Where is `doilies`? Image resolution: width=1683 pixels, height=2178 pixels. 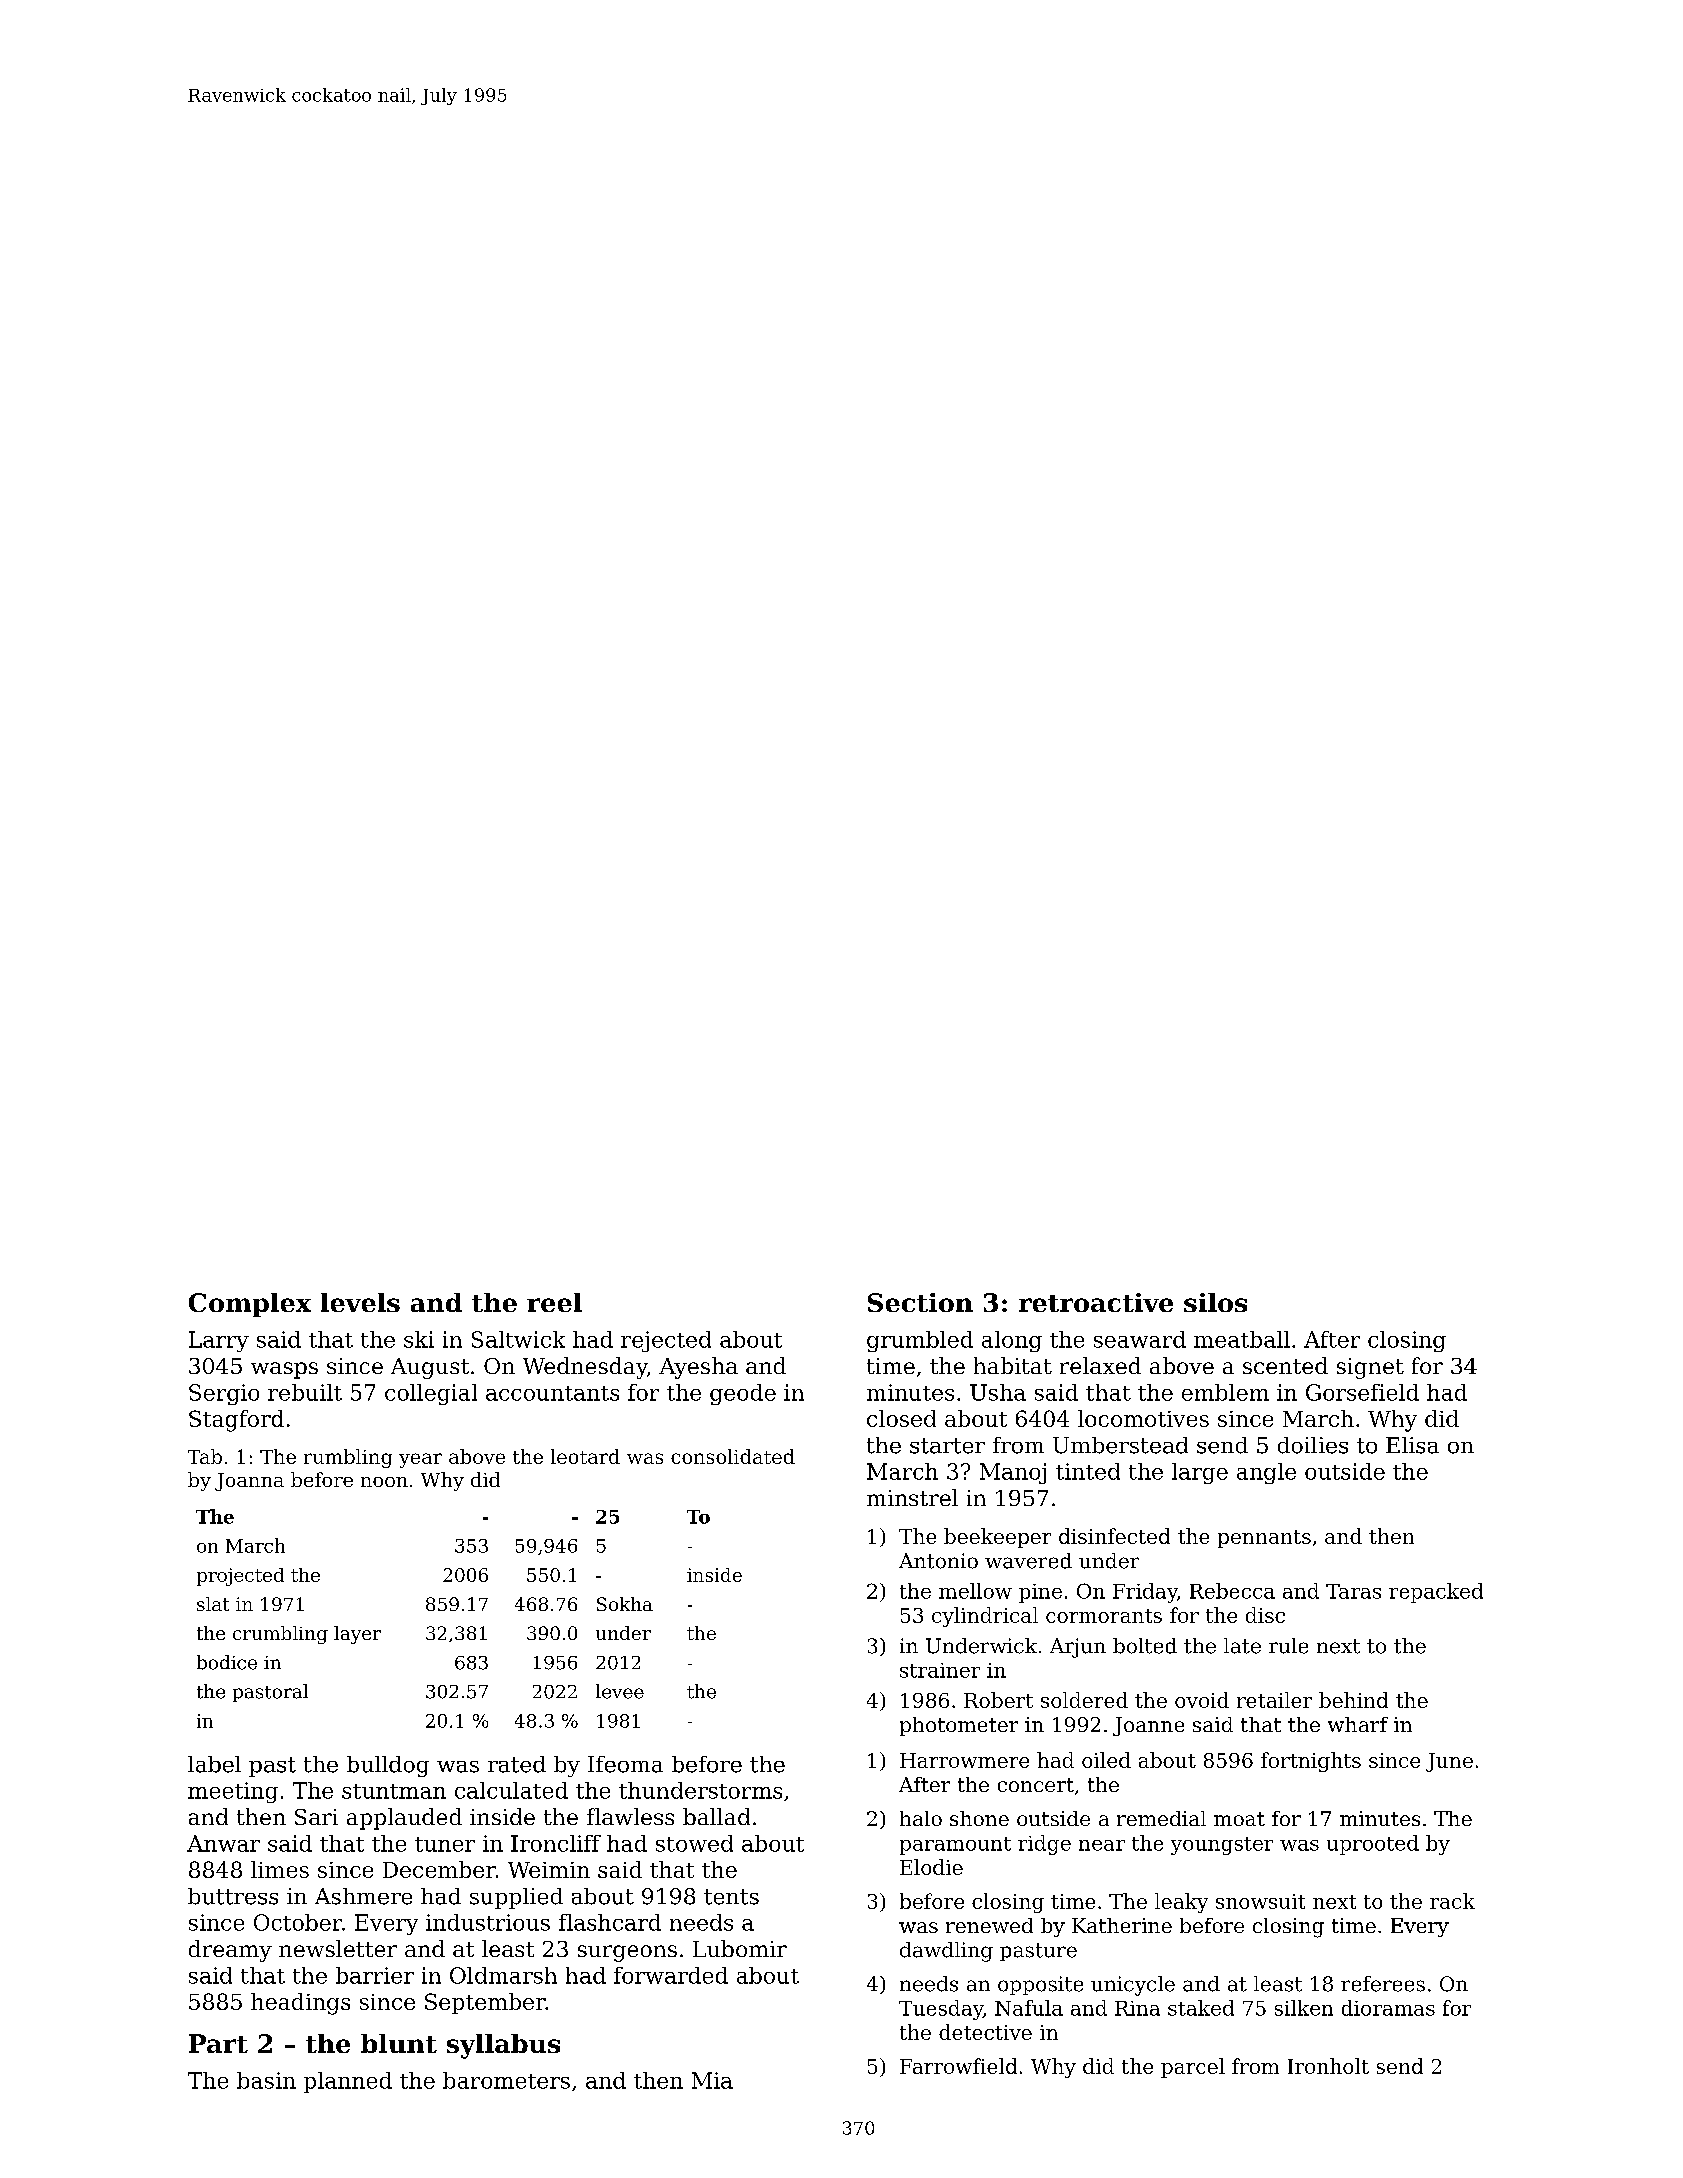 doilies is located at coordinates (1313, 1445).
